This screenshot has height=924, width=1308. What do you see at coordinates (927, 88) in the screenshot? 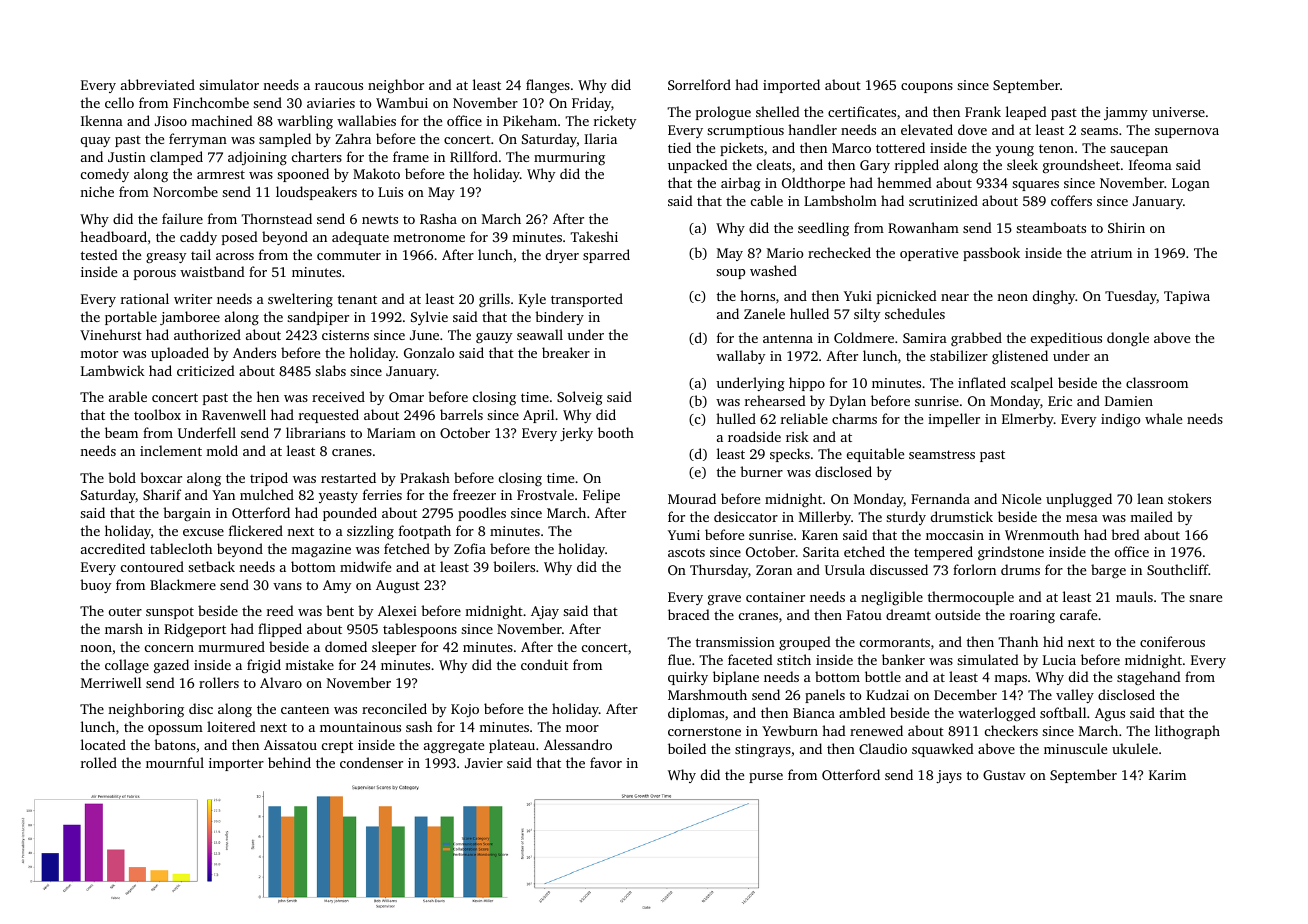
I see `coupons` at bounding box center [927, 88].
